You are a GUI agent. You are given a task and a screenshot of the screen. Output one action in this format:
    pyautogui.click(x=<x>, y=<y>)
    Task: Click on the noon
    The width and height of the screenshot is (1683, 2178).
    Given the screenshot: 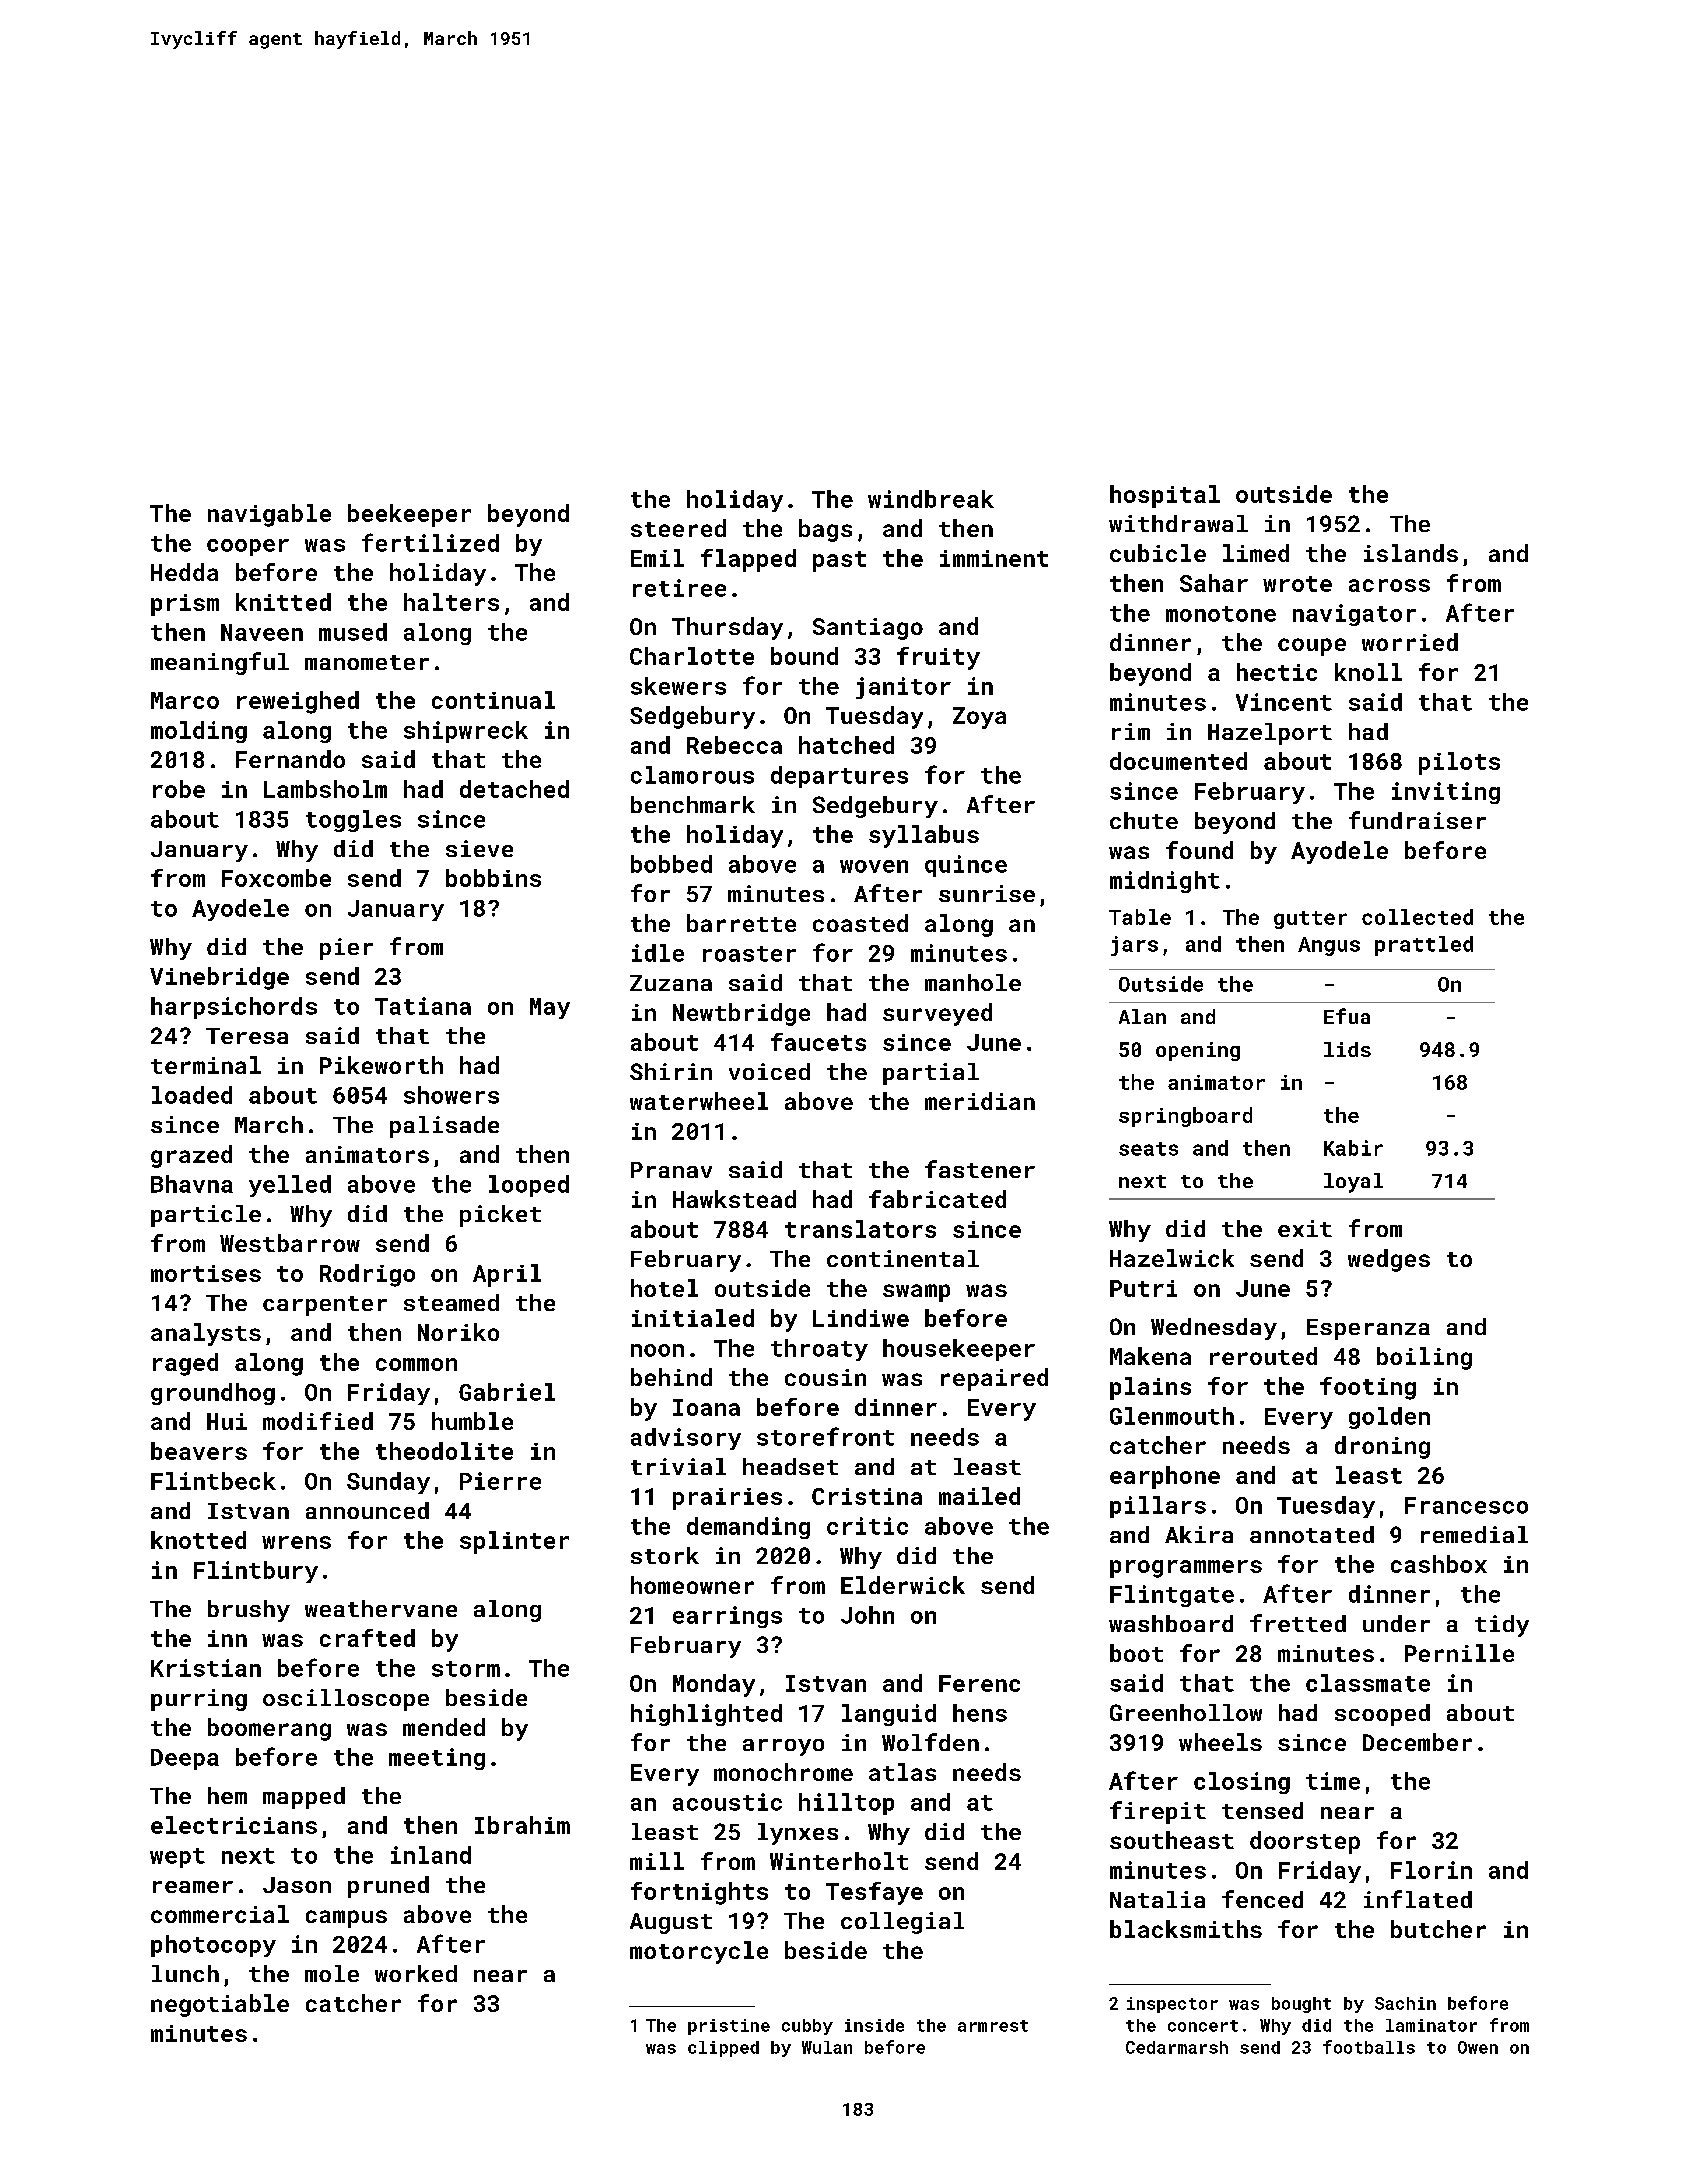 What is the action you would take?
    pyautogui.click(x=657, y=1350)
